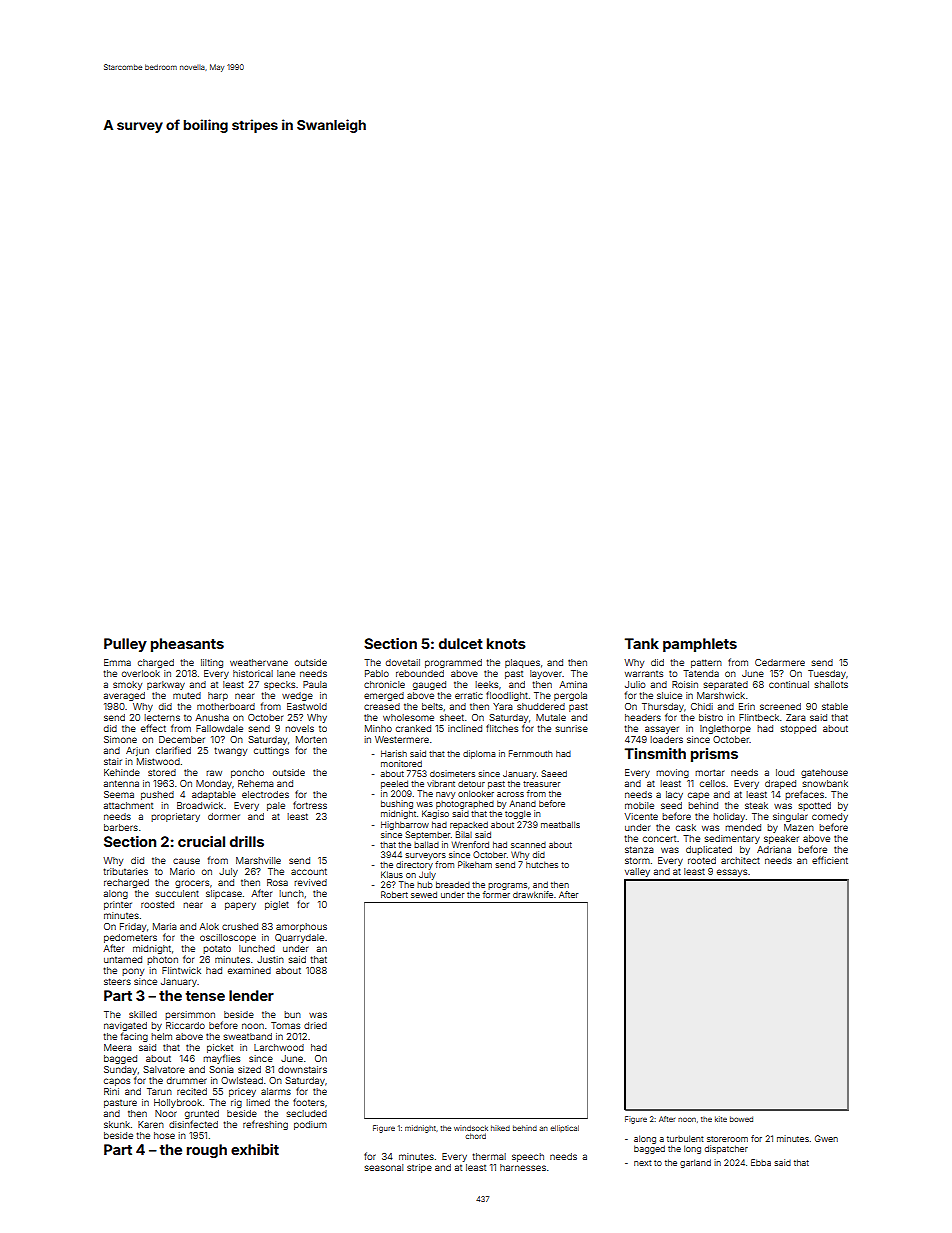 The width and height of the document is (952, 1233). I want to click on Westermere, so click(402, 739).
